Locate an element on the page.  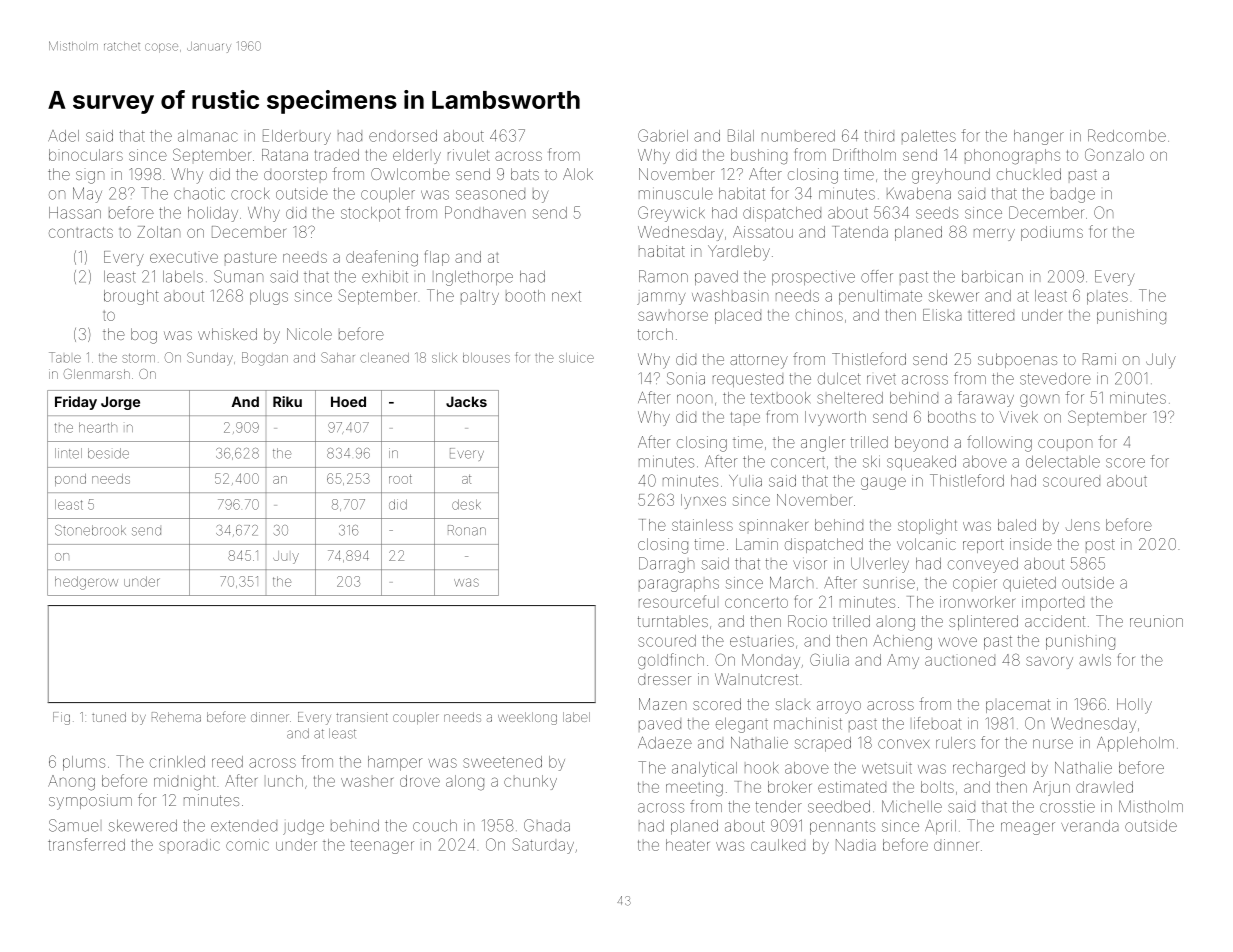
desk is located at coordinates (466, 504).
